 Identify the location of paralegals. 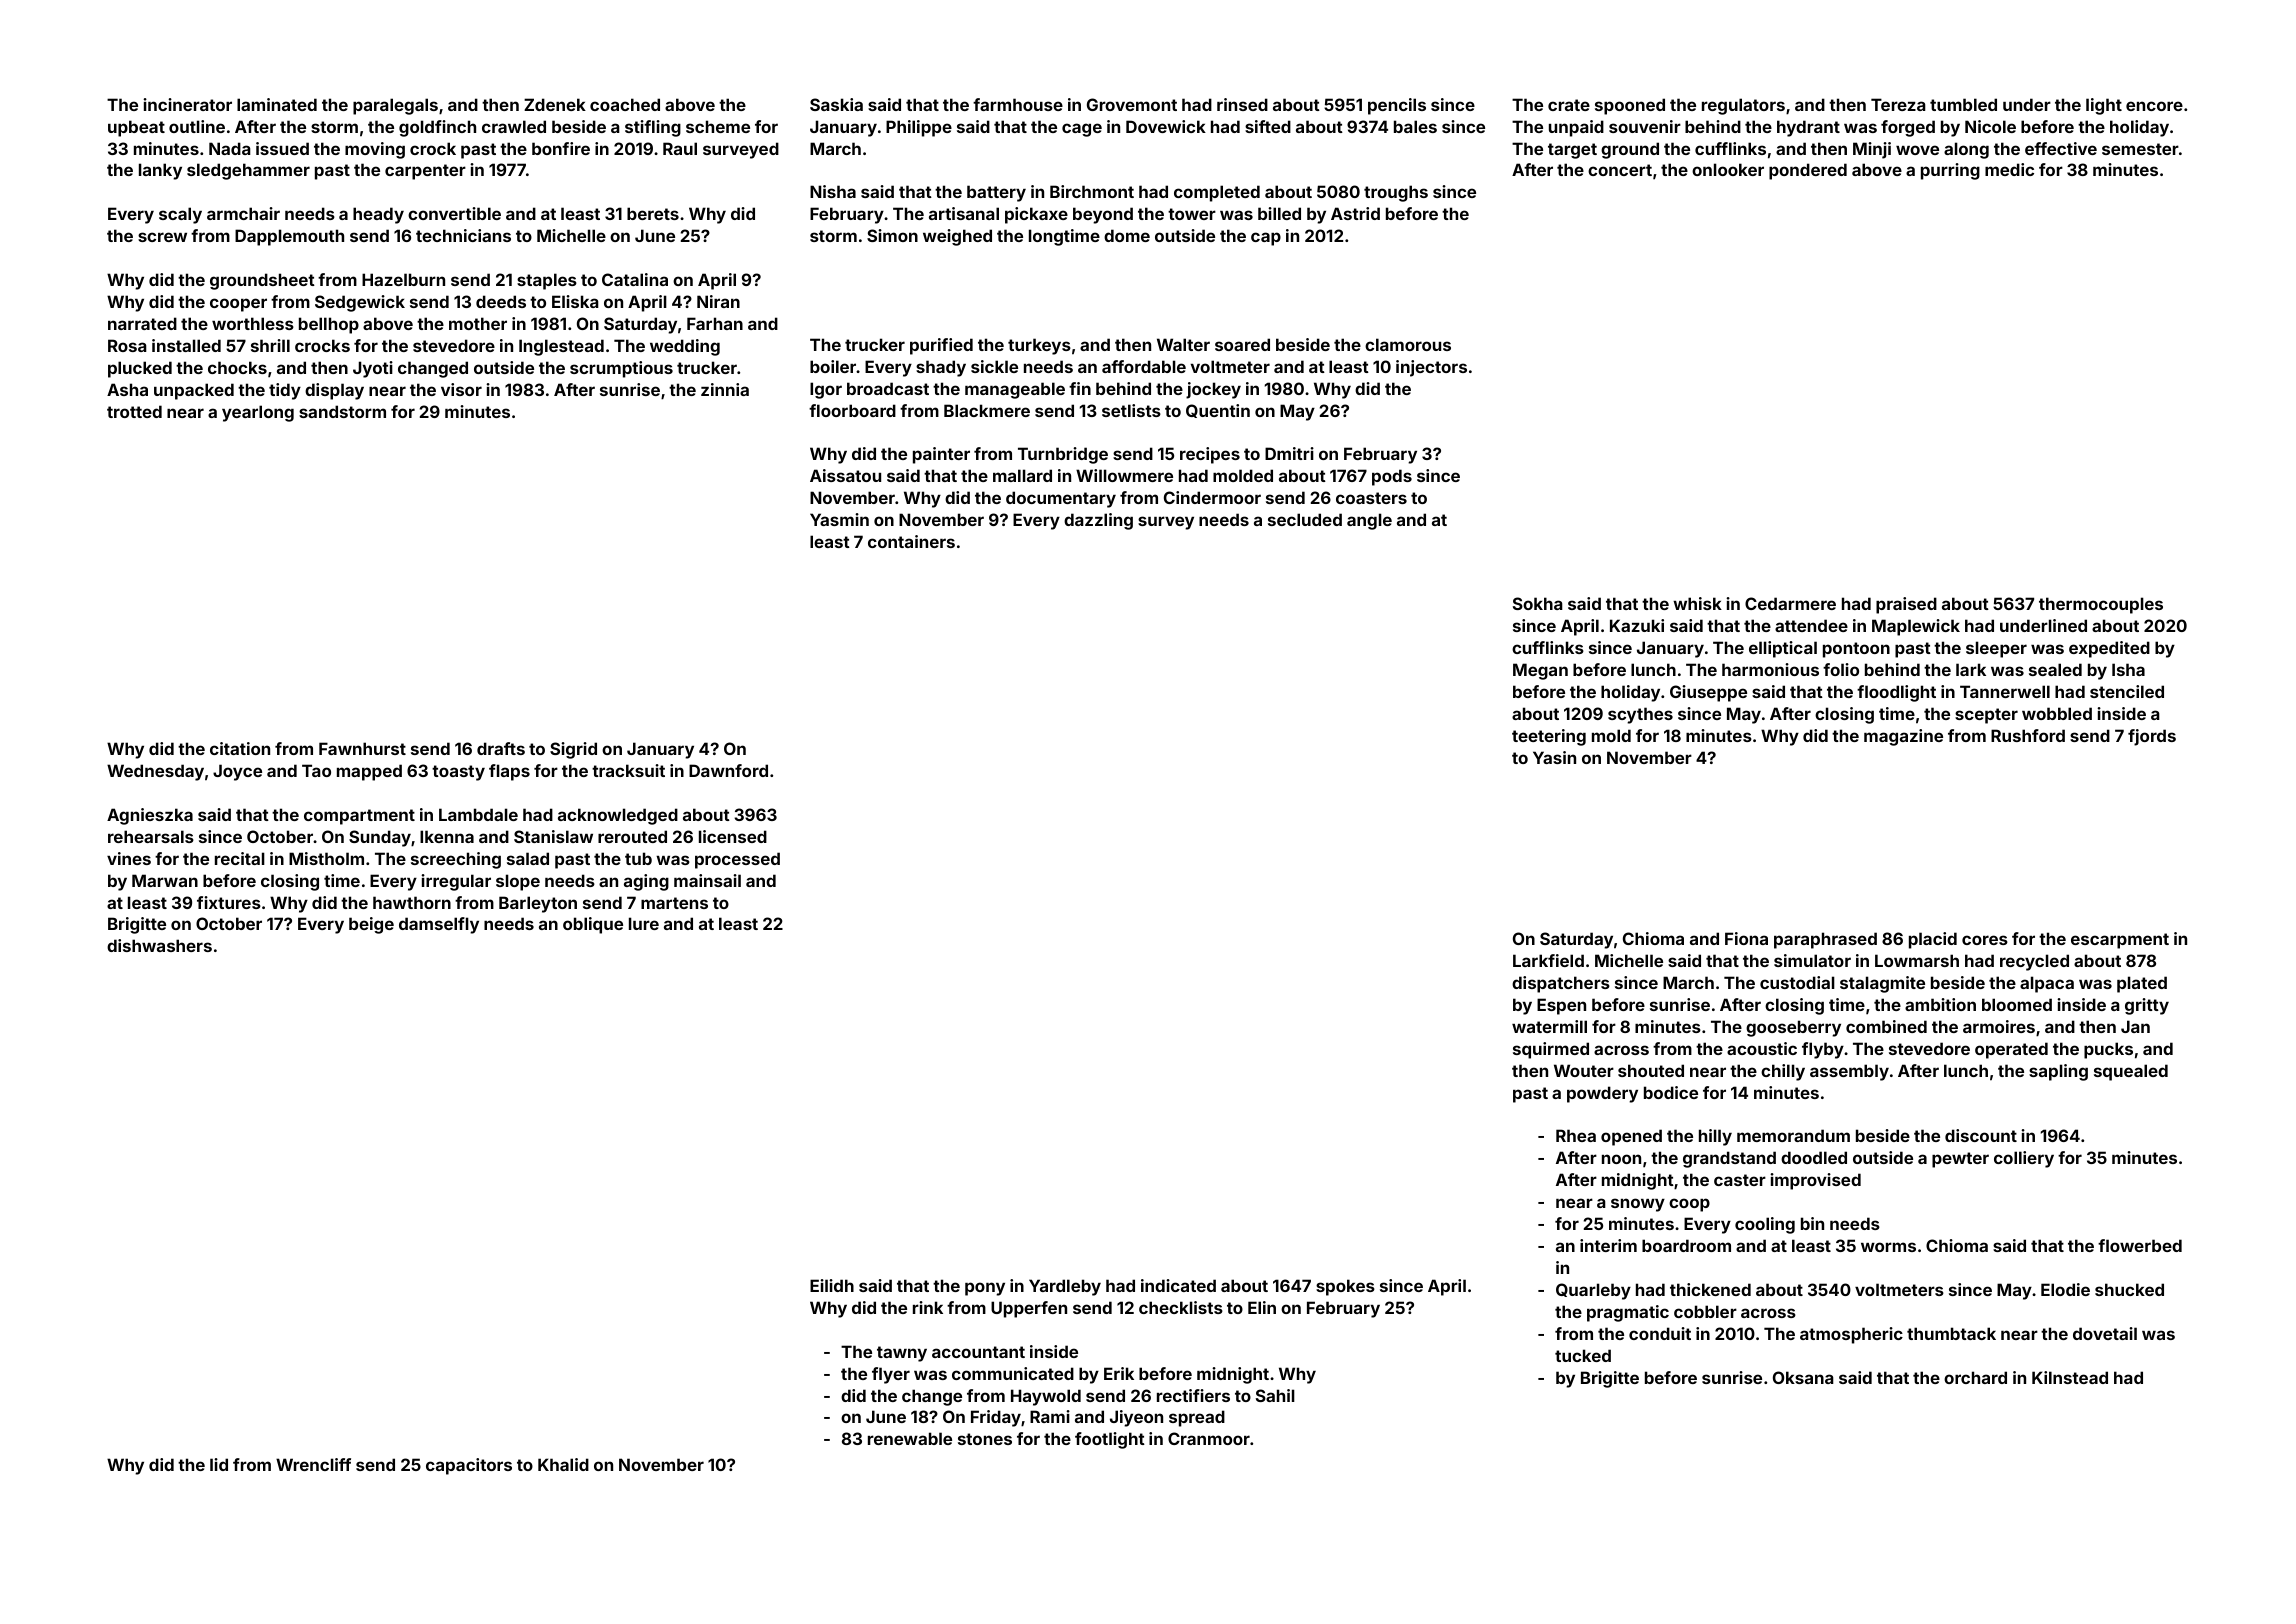
(395, 106).
